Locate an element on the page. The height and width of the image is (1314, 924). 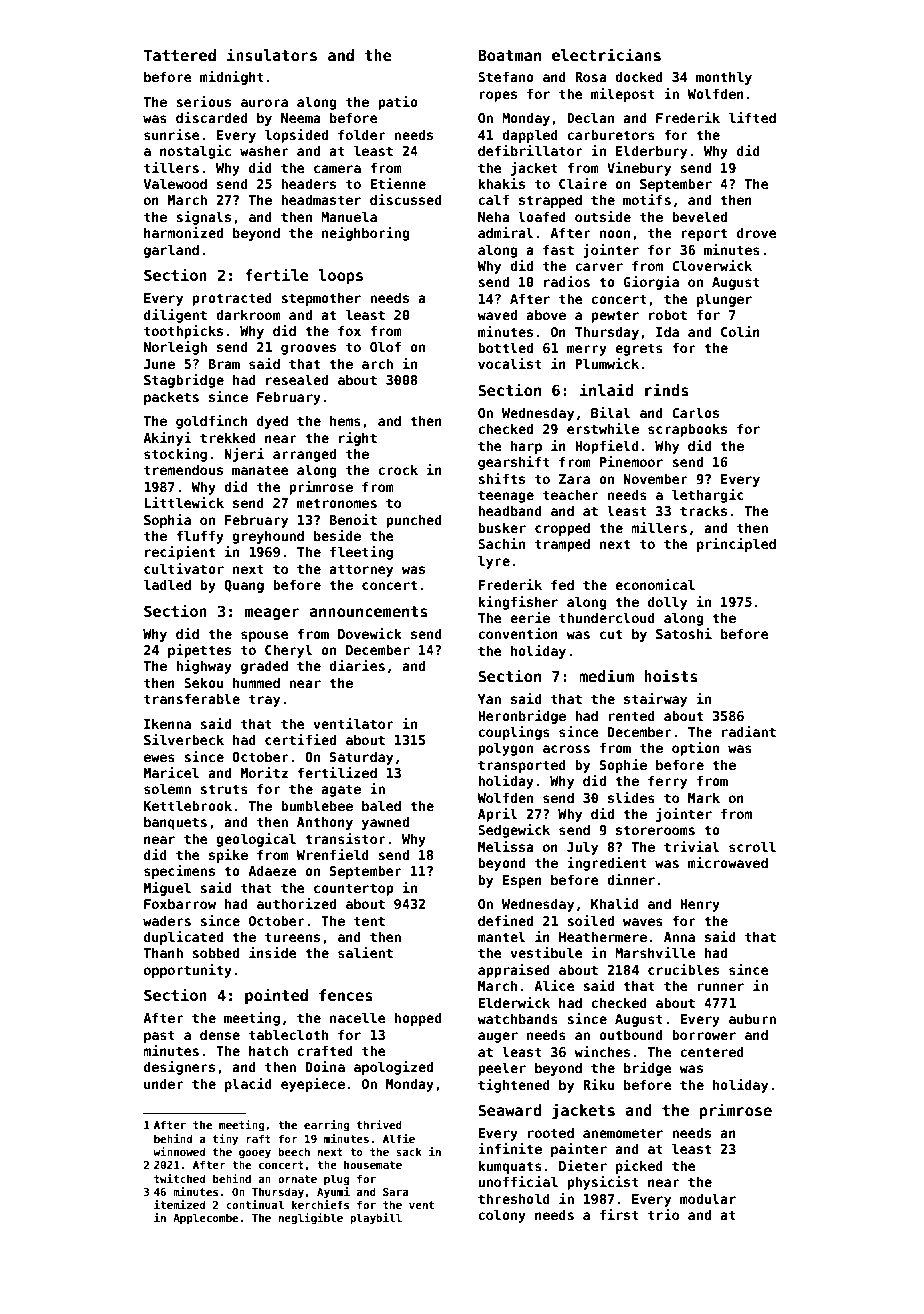
lethargic is located at coordinates (708, 496).
